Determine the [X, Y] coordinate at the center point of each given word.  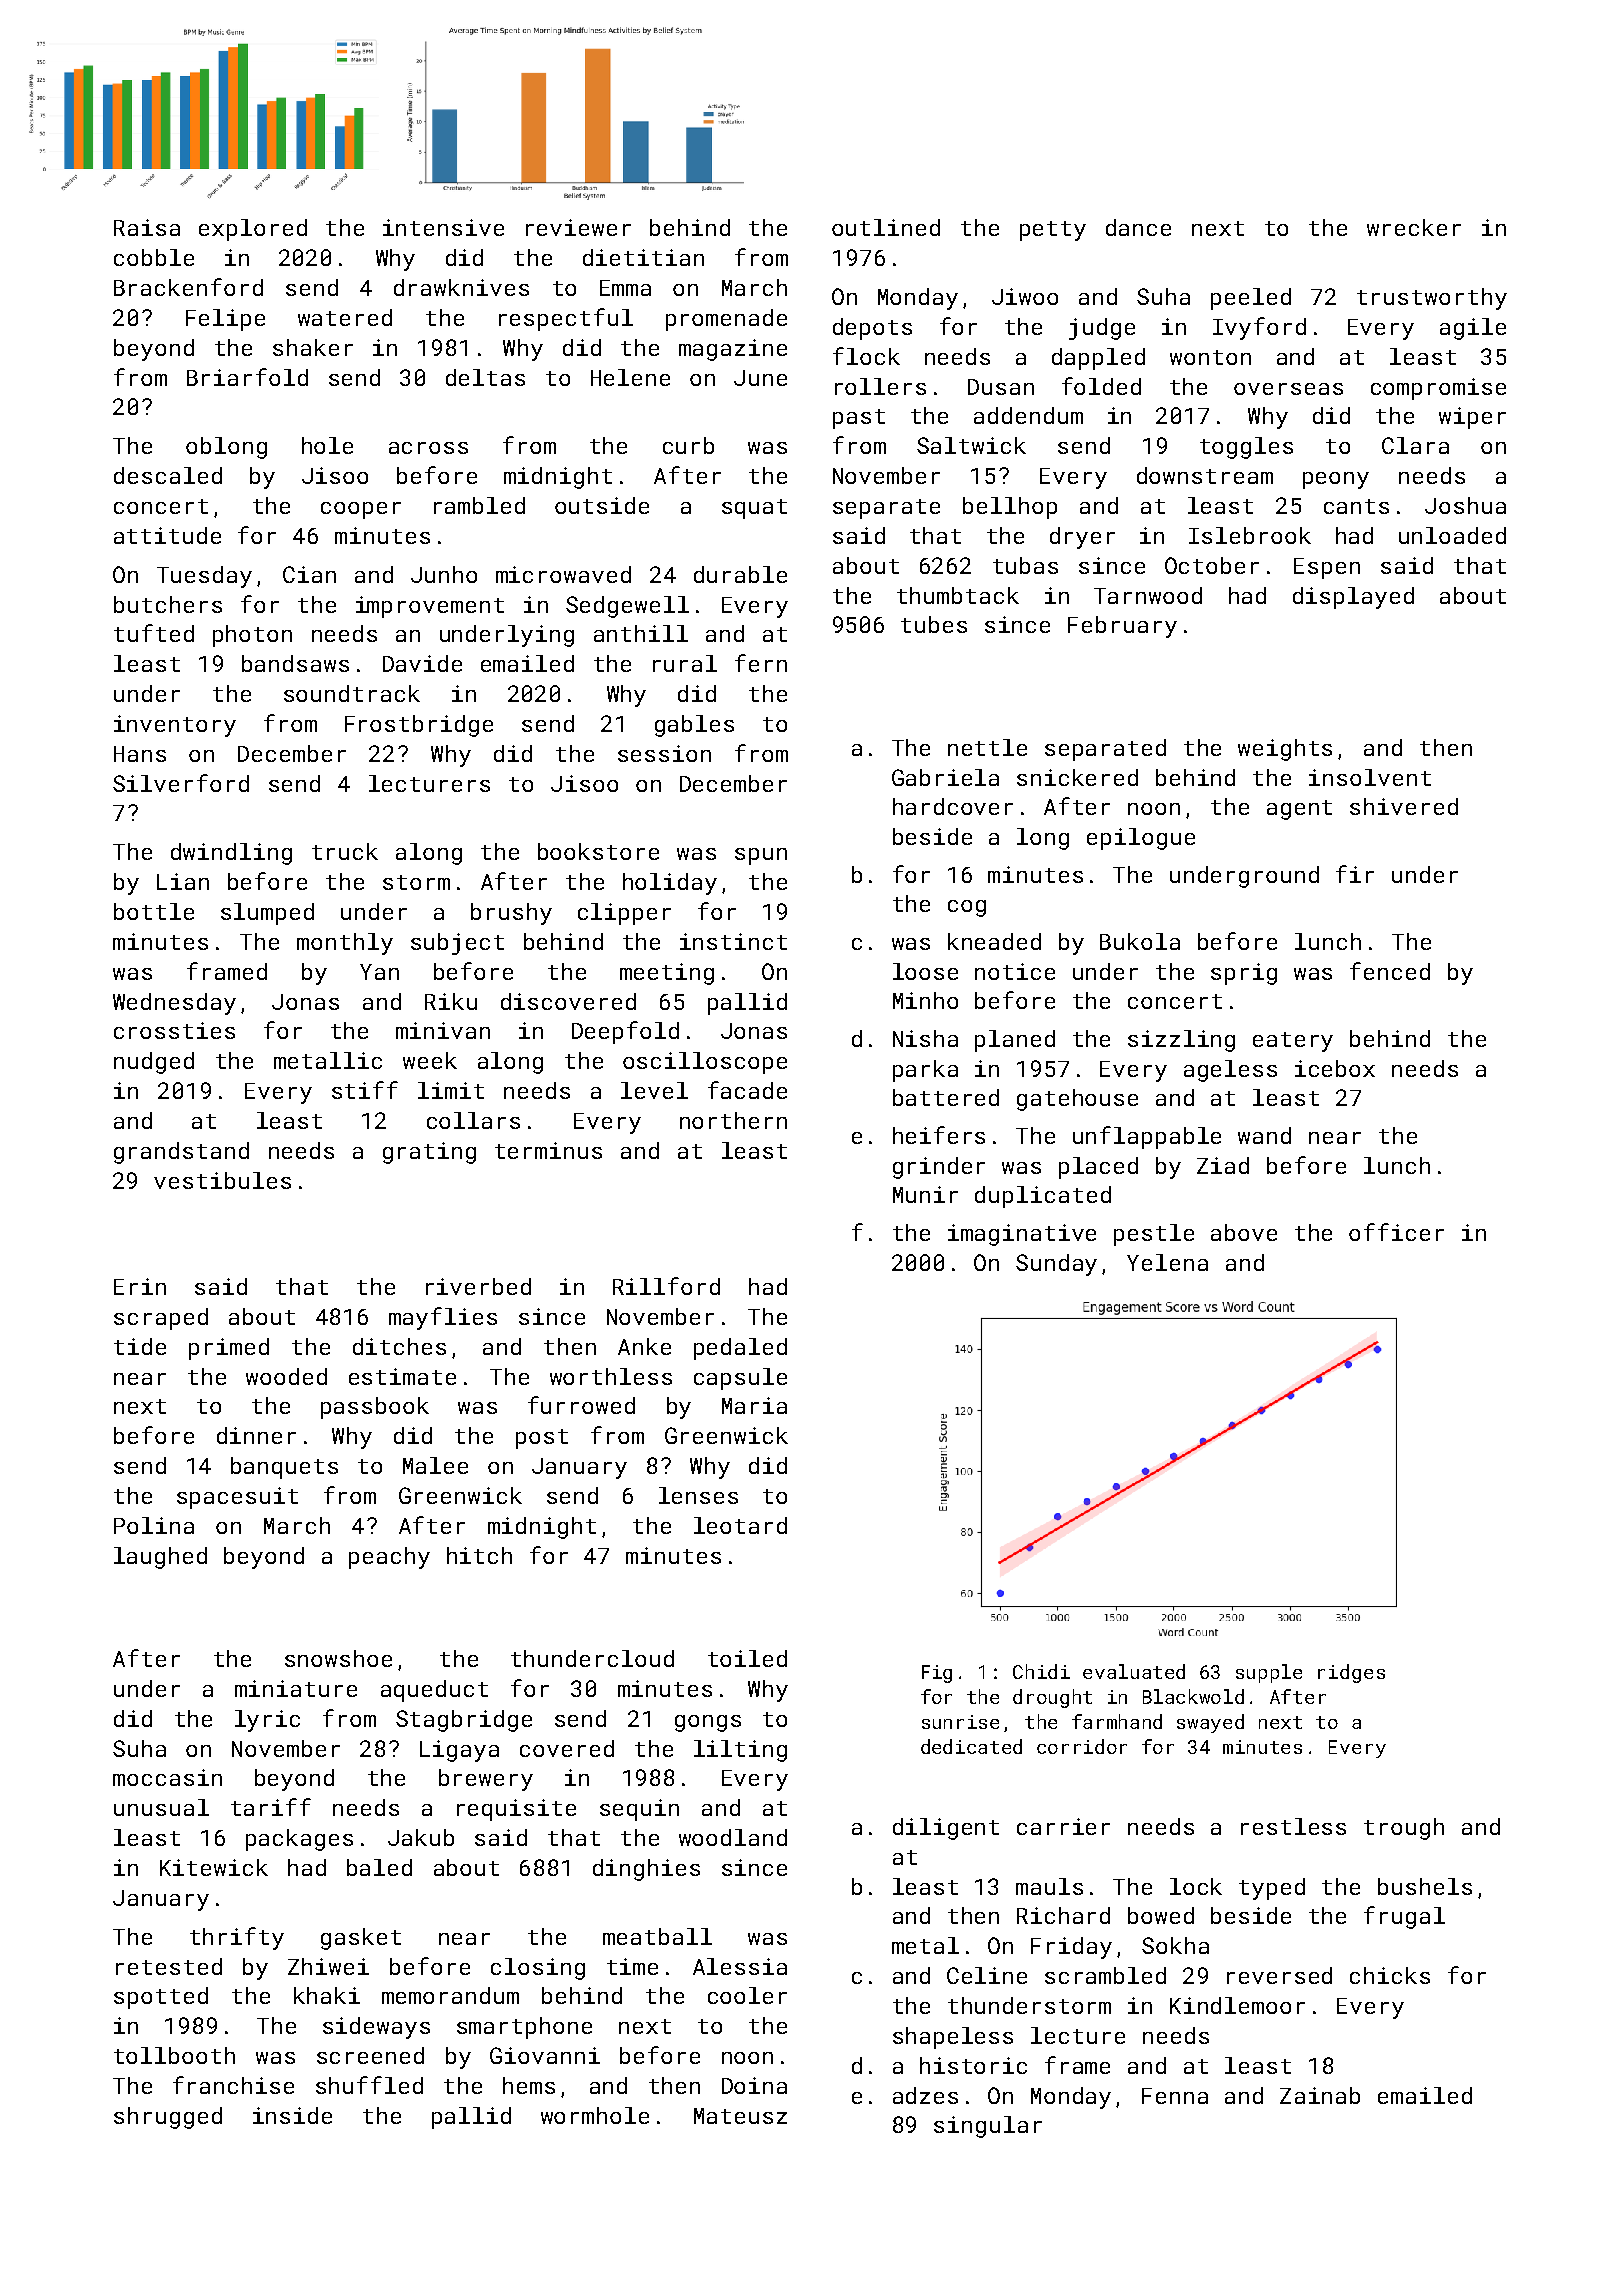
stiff [365, 1090]
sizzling [1181, 1041]
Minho [925, 1000]
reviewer [578, 227]
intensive [443, 227]
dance [1138, 227]
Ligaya [459, 1751]
